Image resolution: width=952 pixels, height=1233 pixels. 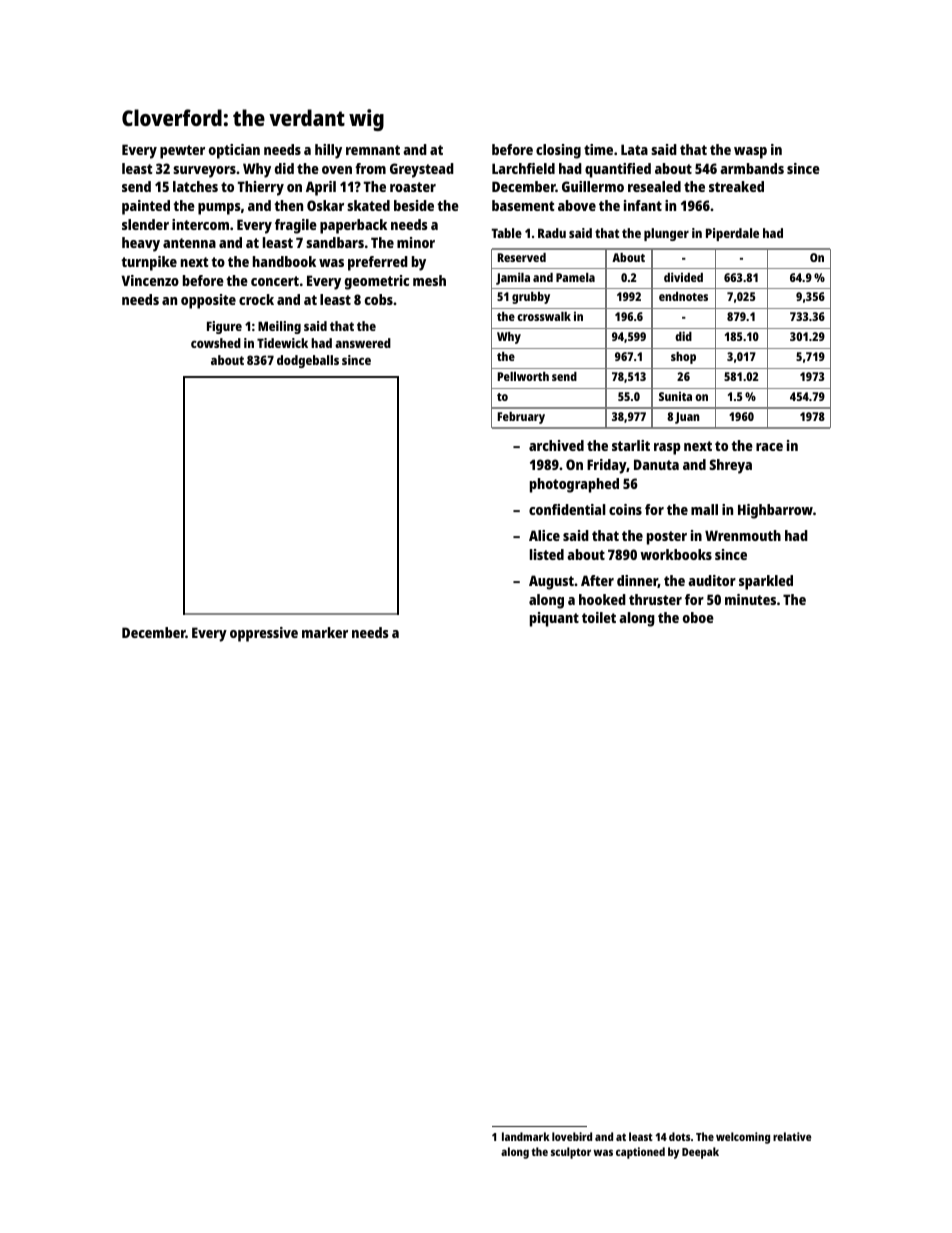 I want to click on oppressive, so click(x=264, y=634).
